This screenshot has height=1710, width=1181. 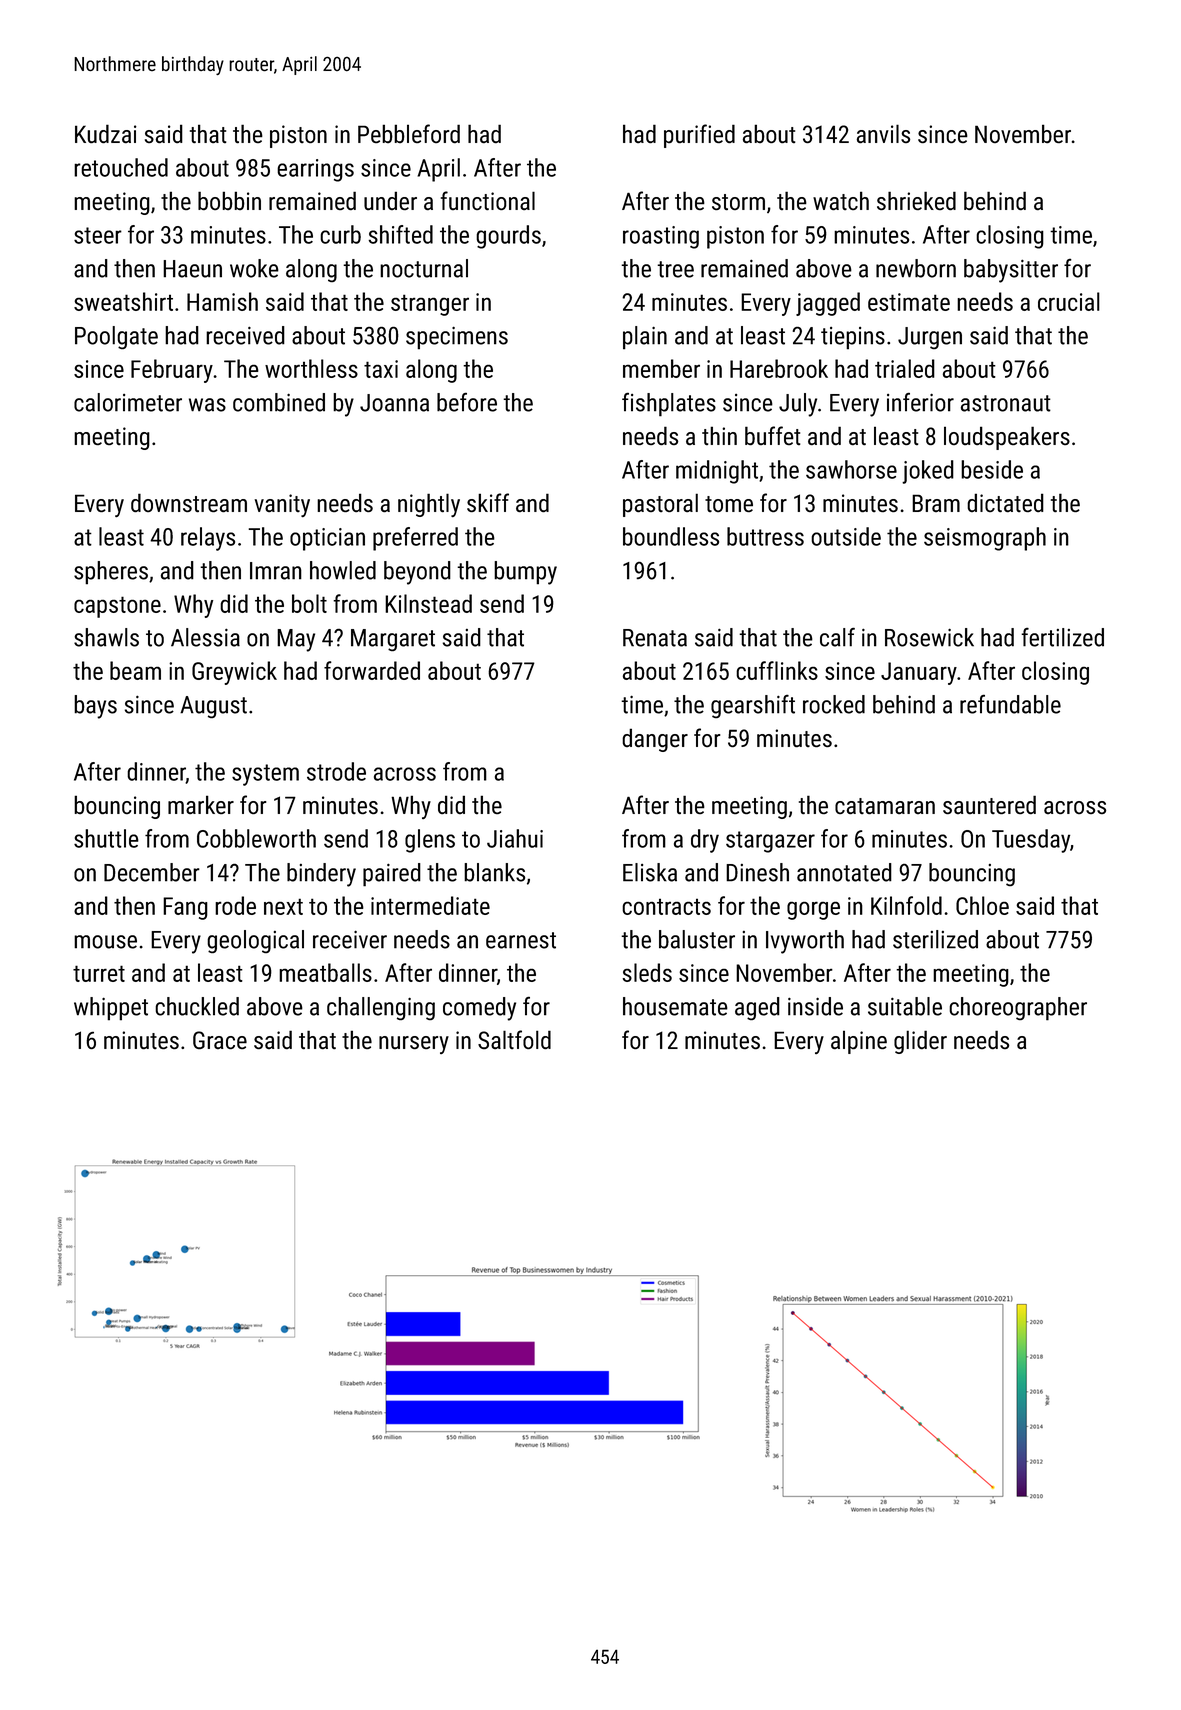 What do you see at coordinates (699, 136) in the screenshot?
I see `purified` at bounding box center [699, 136].
